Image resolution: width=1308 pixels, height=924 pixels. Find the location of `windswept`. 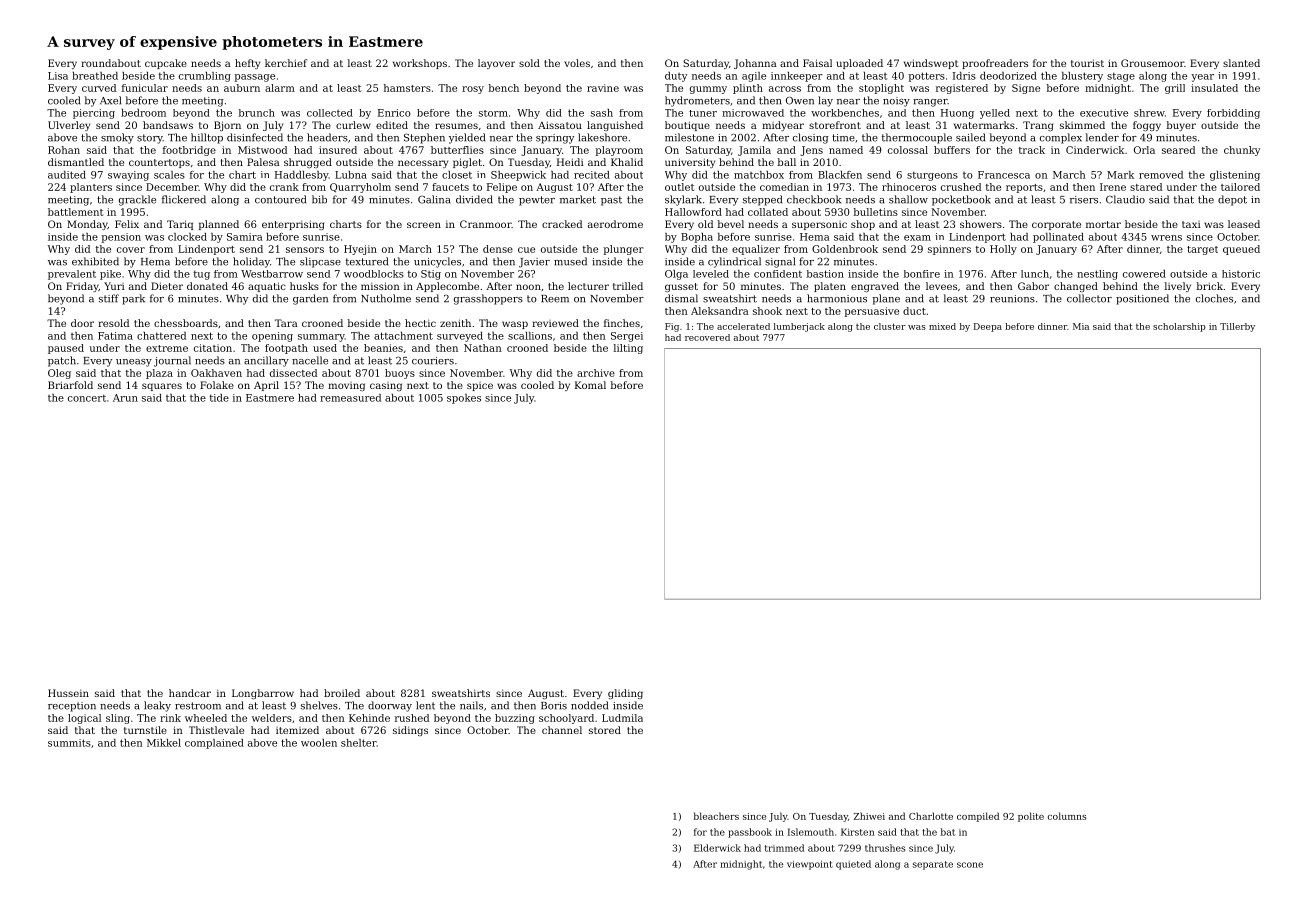

windswept is located at coordinates (931, 64).
